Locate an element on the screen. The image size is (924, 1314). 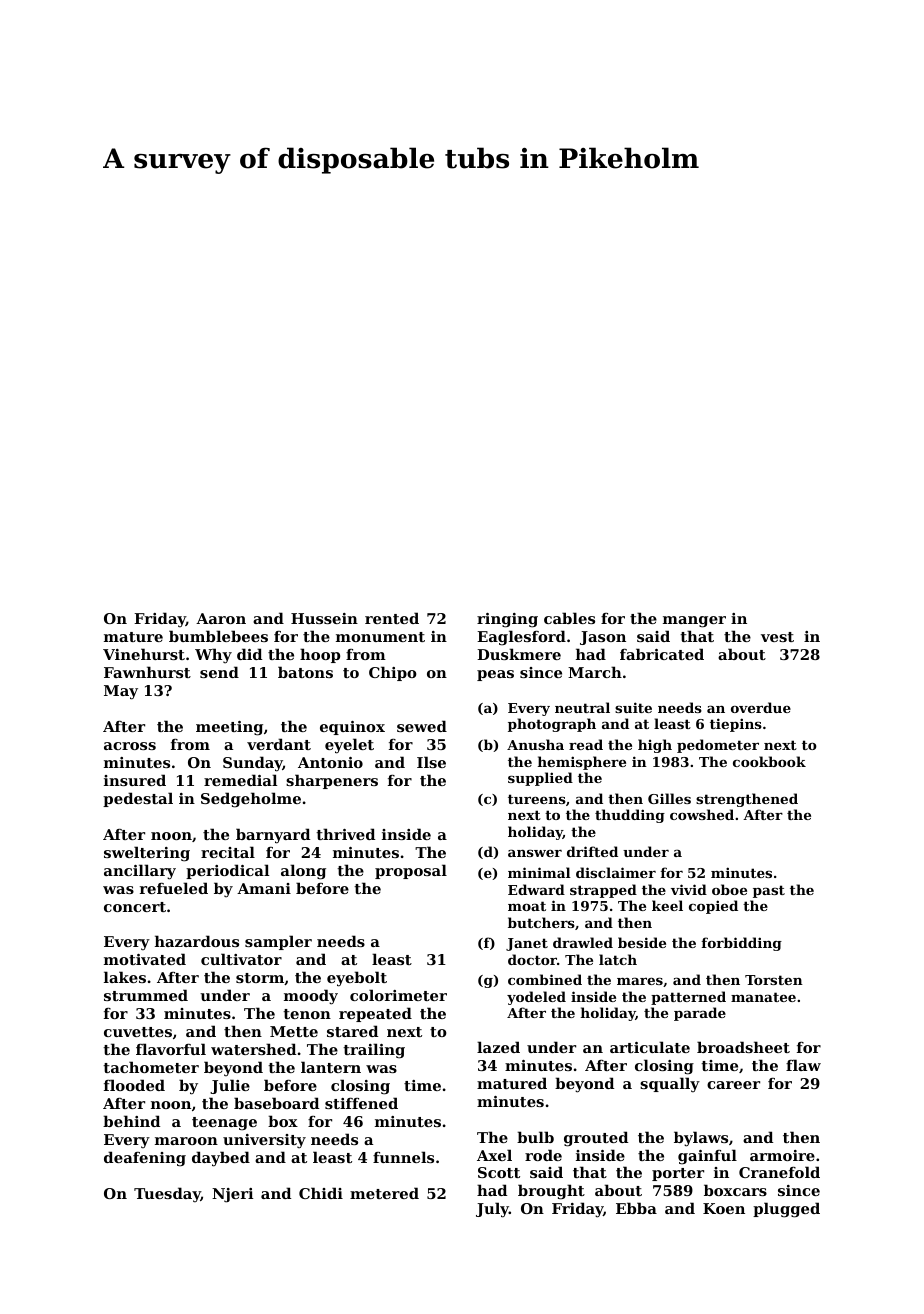
tureens is located at coordinates (537, 799).
